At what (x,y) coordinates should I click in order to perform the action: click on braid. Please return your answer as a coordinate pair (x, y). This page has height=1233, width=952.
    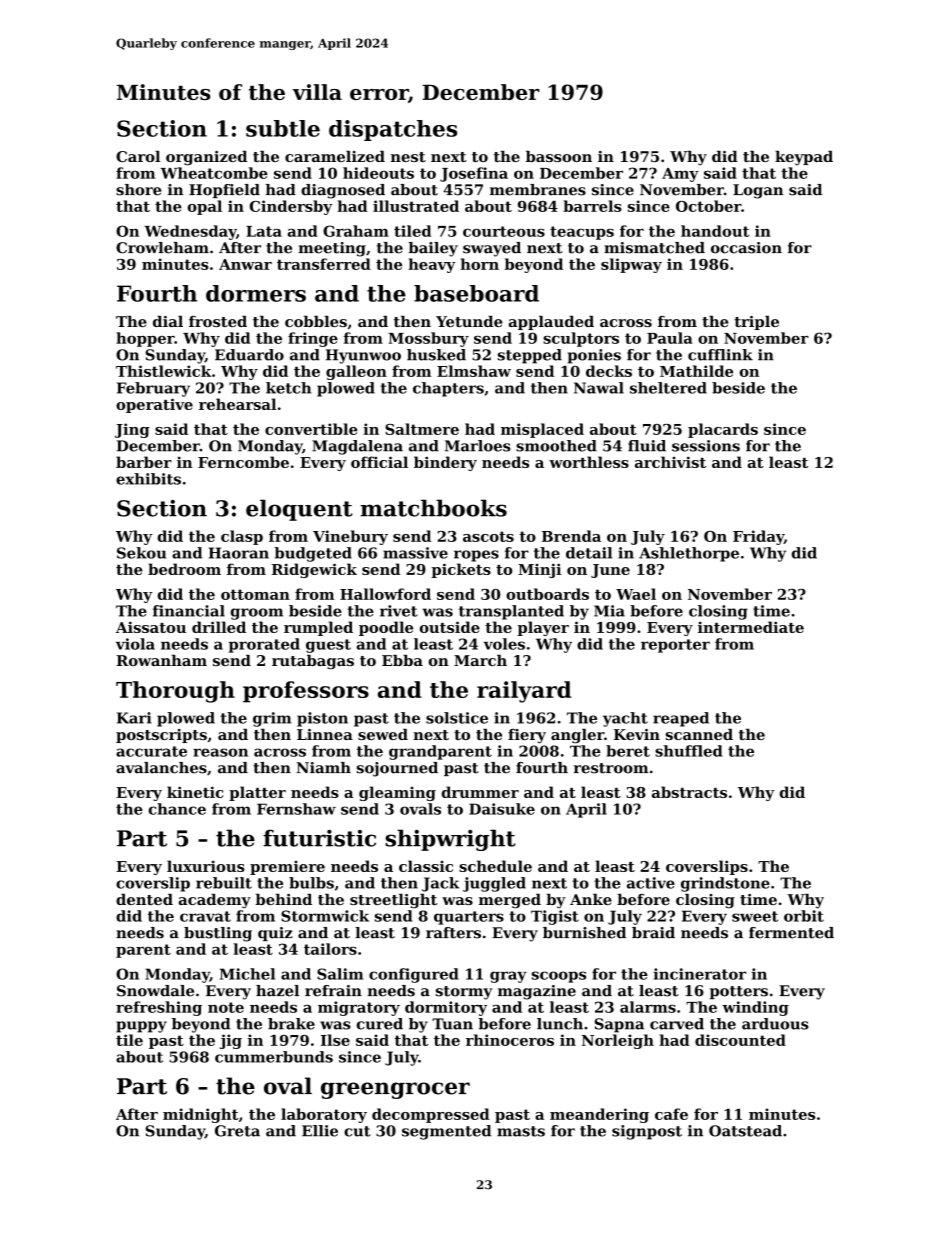
    Looking at the image, I should click on (653, 933).
